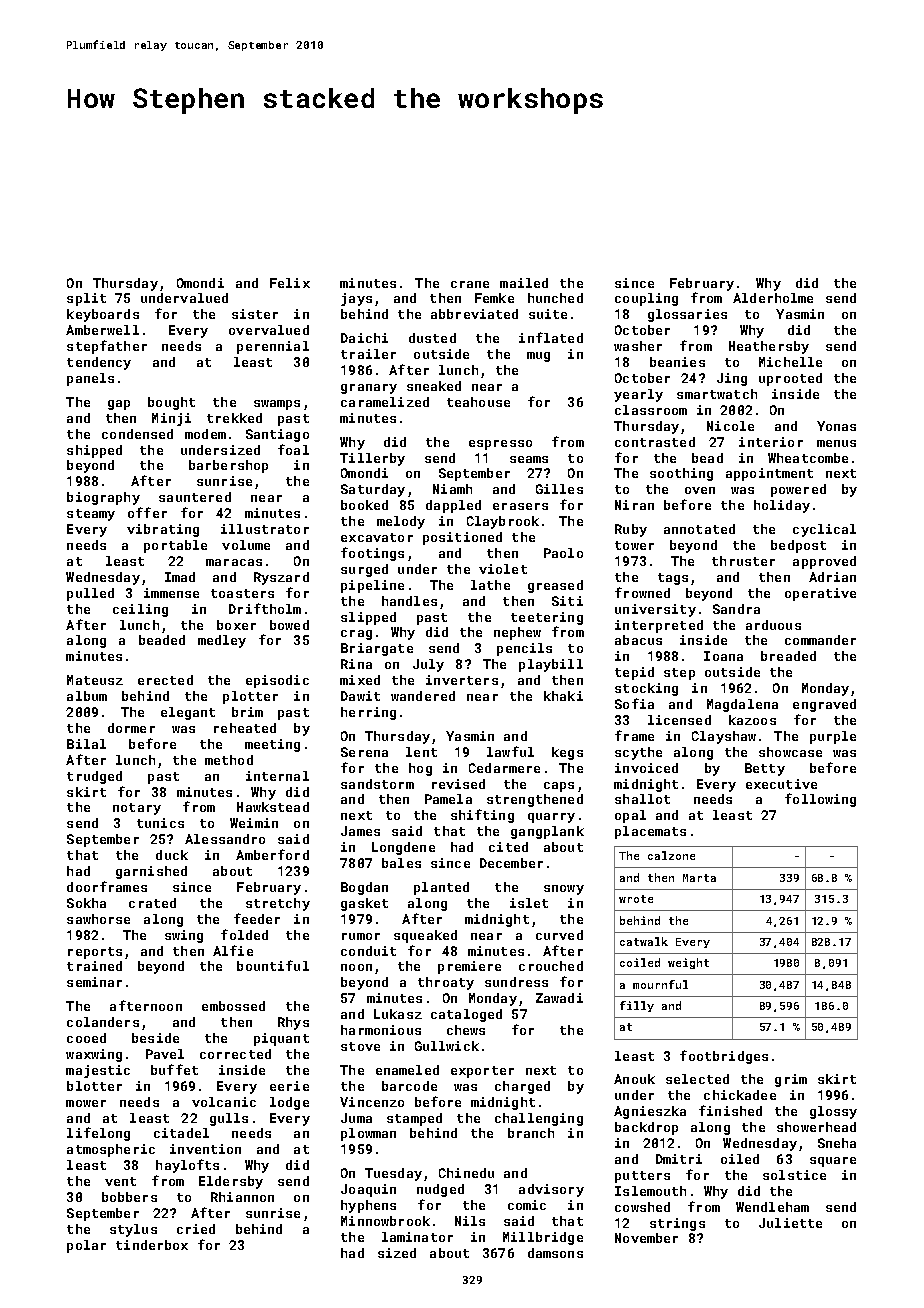 This document has height=1308, width=924. Describe the element at coordinates (152, 903) in the document. I see `crated` at that location.
